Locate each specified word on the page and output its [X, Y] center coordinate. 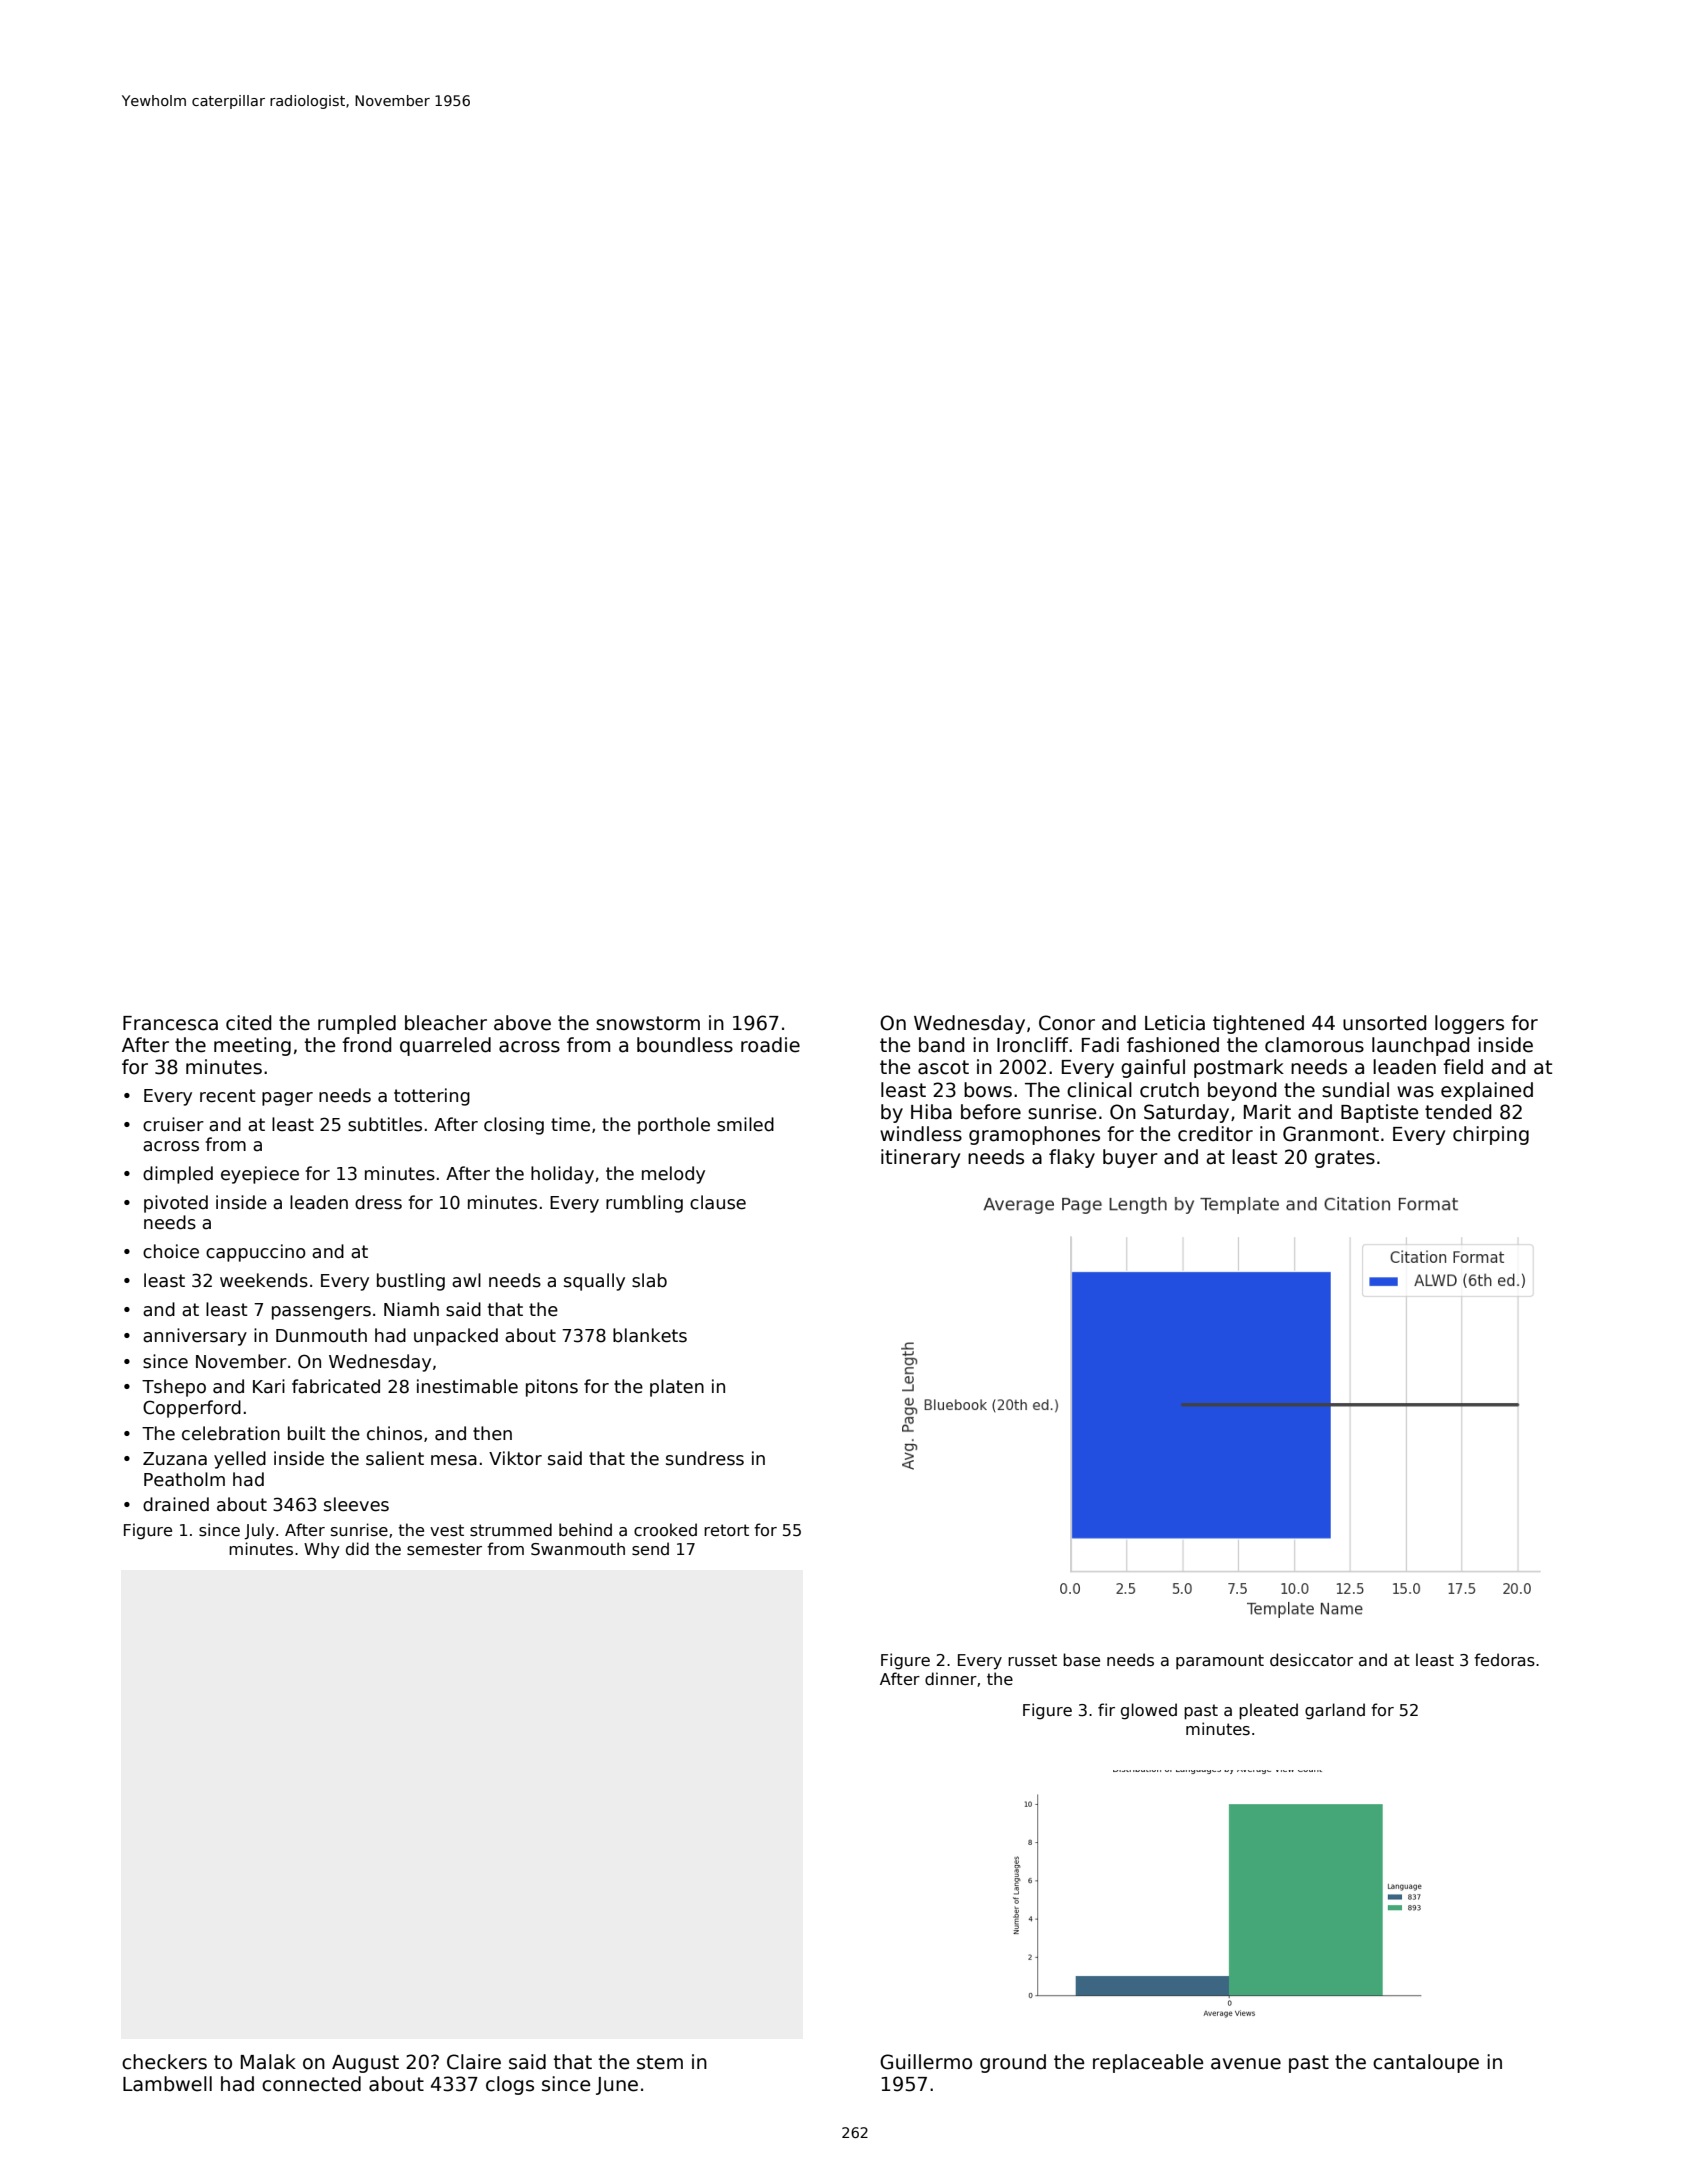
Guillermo [926, 2062]
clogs [510, 2085]
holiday [562, 1175]
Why [322, 1550]
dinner [951, 1678]
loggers [1469, 1024]
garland [1335, 1711]
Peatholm [184, 1479]
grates [1345, 1159]
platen [677, 1388]
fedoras [1504, 1660]
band [941, 1045]
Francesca [170, 1023]
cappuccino [256, 1253]
